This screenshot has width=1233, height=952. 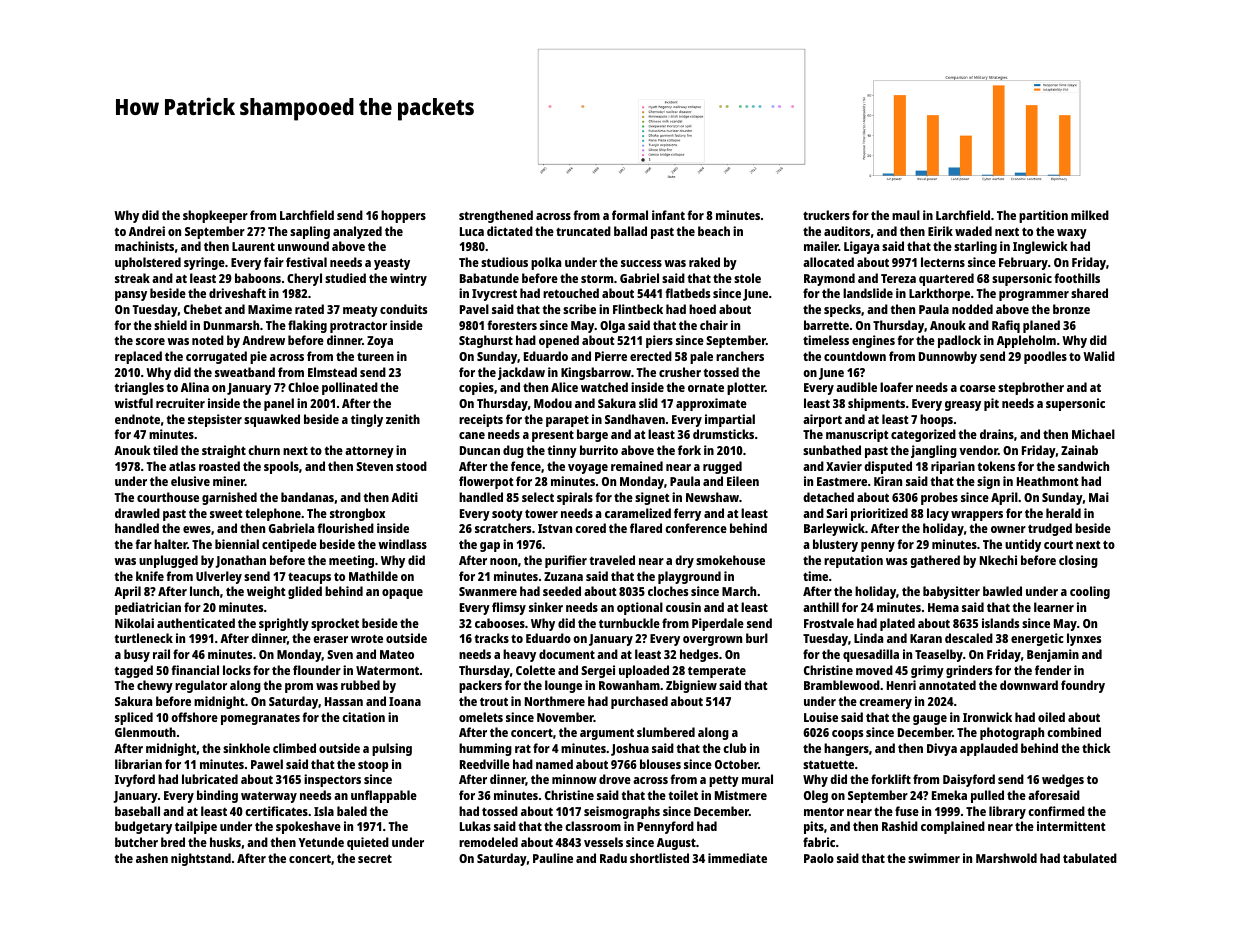 I want to click on swimmer, so click(x=934, y=858).
